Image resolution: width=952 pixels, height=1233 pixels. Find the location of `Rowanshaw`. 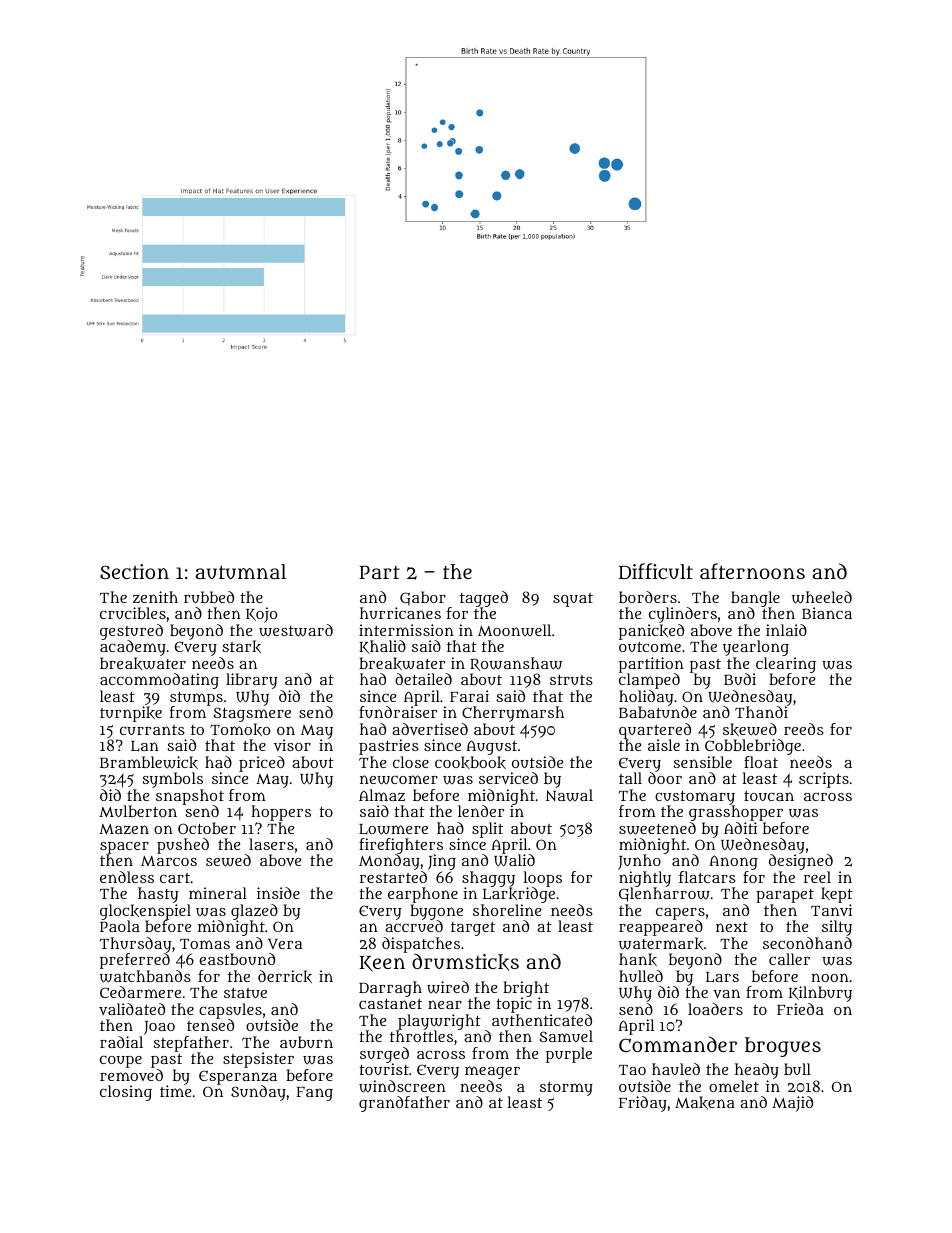

Rowanshaw is located at coordinates (516, 664).
